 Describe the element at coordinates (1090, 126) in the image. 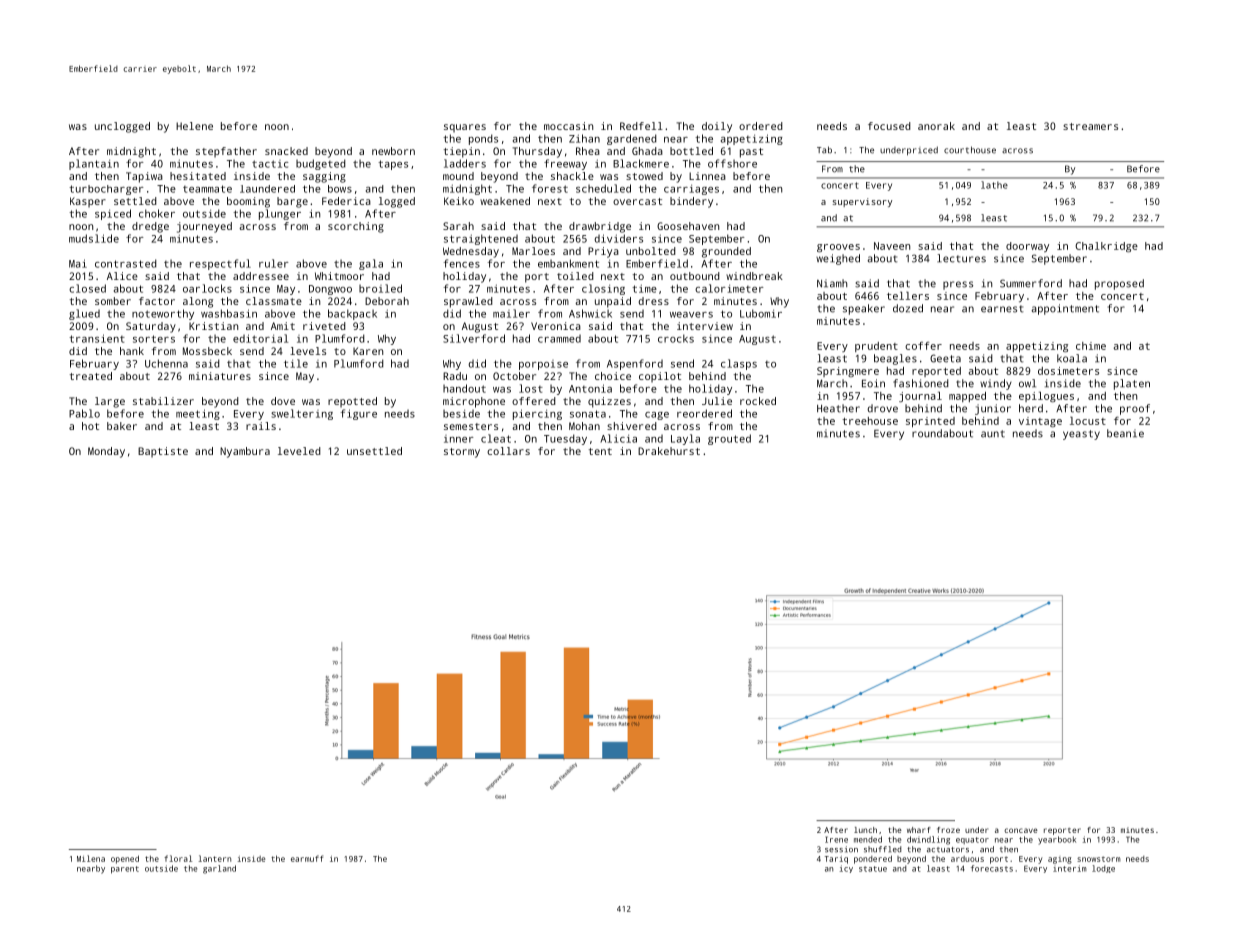

I see `streamers` at that location.
